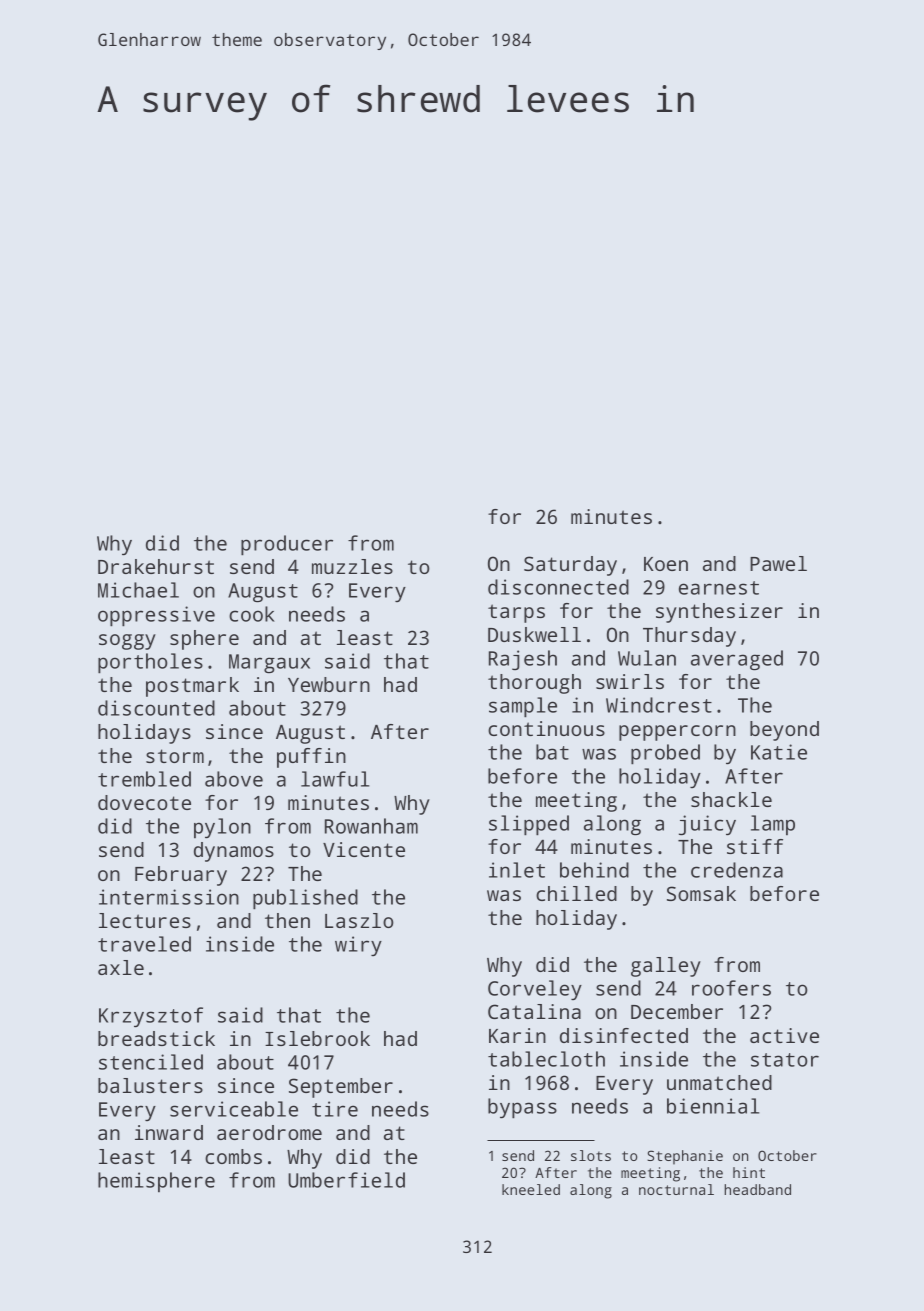  What do you see at coordinates (534, 1011) in the screenshot?
I see `Catalina` at bounding box center [534, 1011].
